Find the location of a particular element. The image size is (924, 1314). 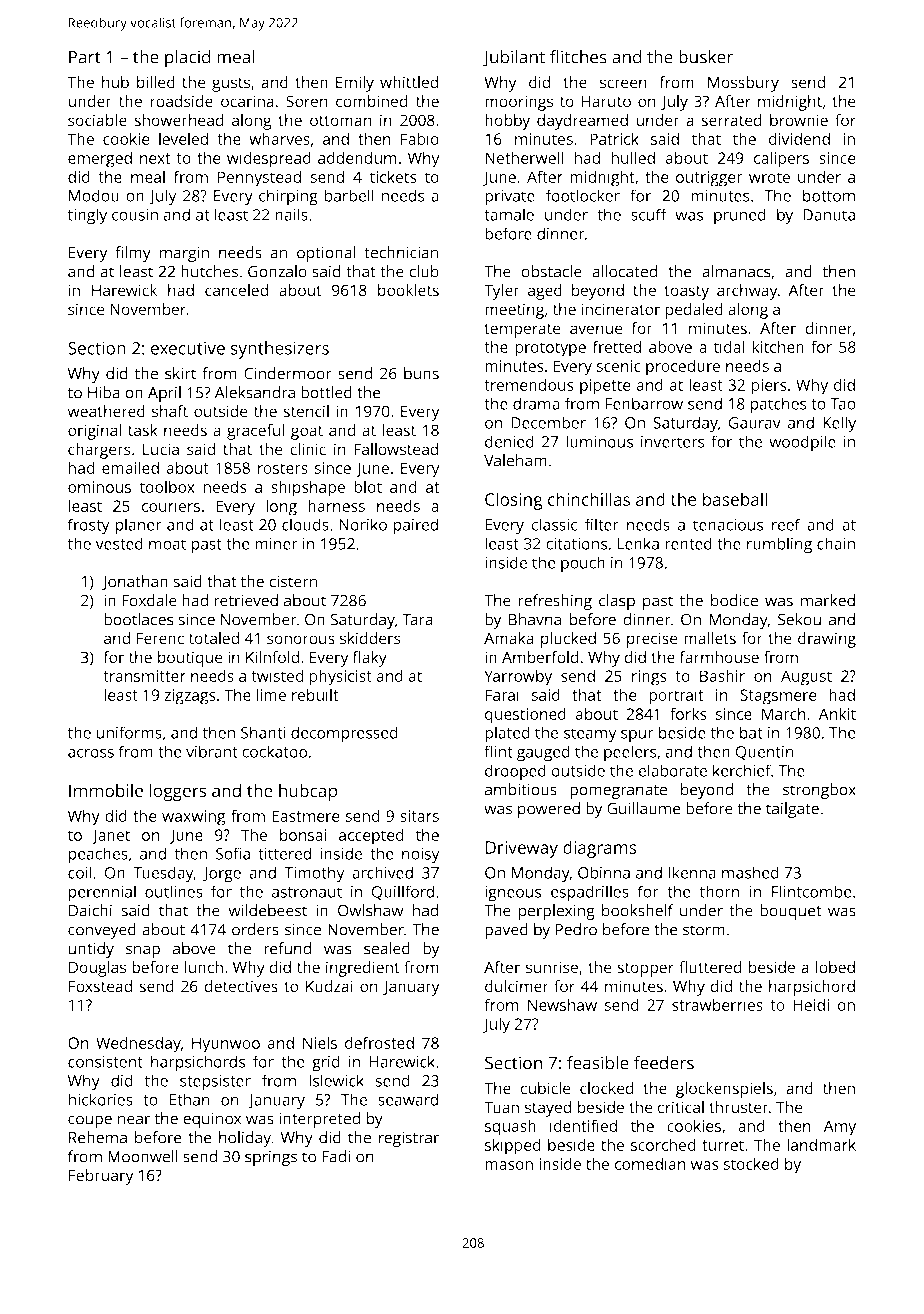

Kilnfold is located at coordinates (272, 657).
